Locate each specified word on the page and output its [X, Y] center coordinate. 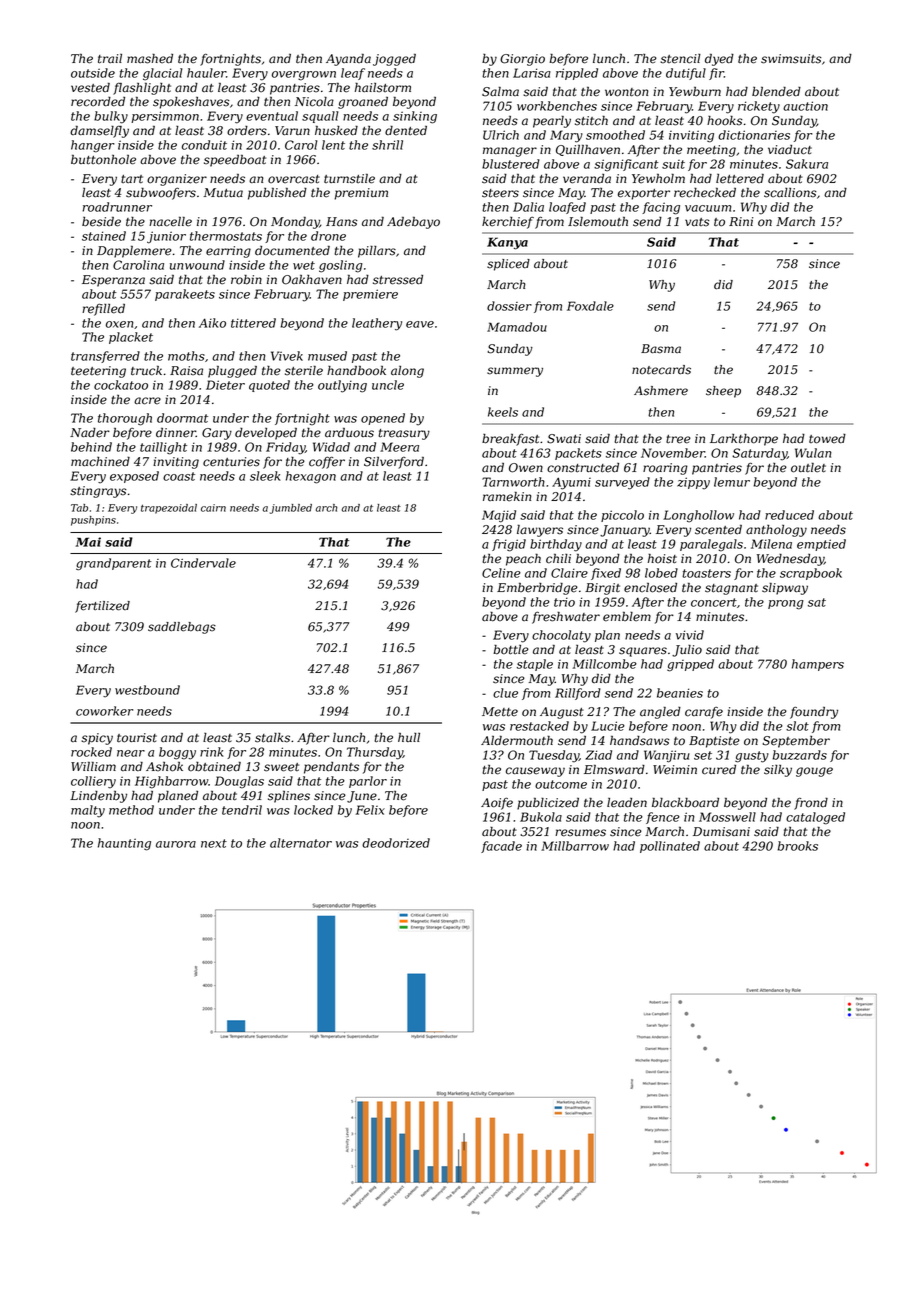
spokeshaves [191, 103]
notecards [661, 370]
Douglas [239, 782]
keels [503, 412]
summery [515, 372]
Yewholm [658, 178]
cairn [213, 508]
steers [500, 193]
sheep [723, 392]
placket [131, 338]
